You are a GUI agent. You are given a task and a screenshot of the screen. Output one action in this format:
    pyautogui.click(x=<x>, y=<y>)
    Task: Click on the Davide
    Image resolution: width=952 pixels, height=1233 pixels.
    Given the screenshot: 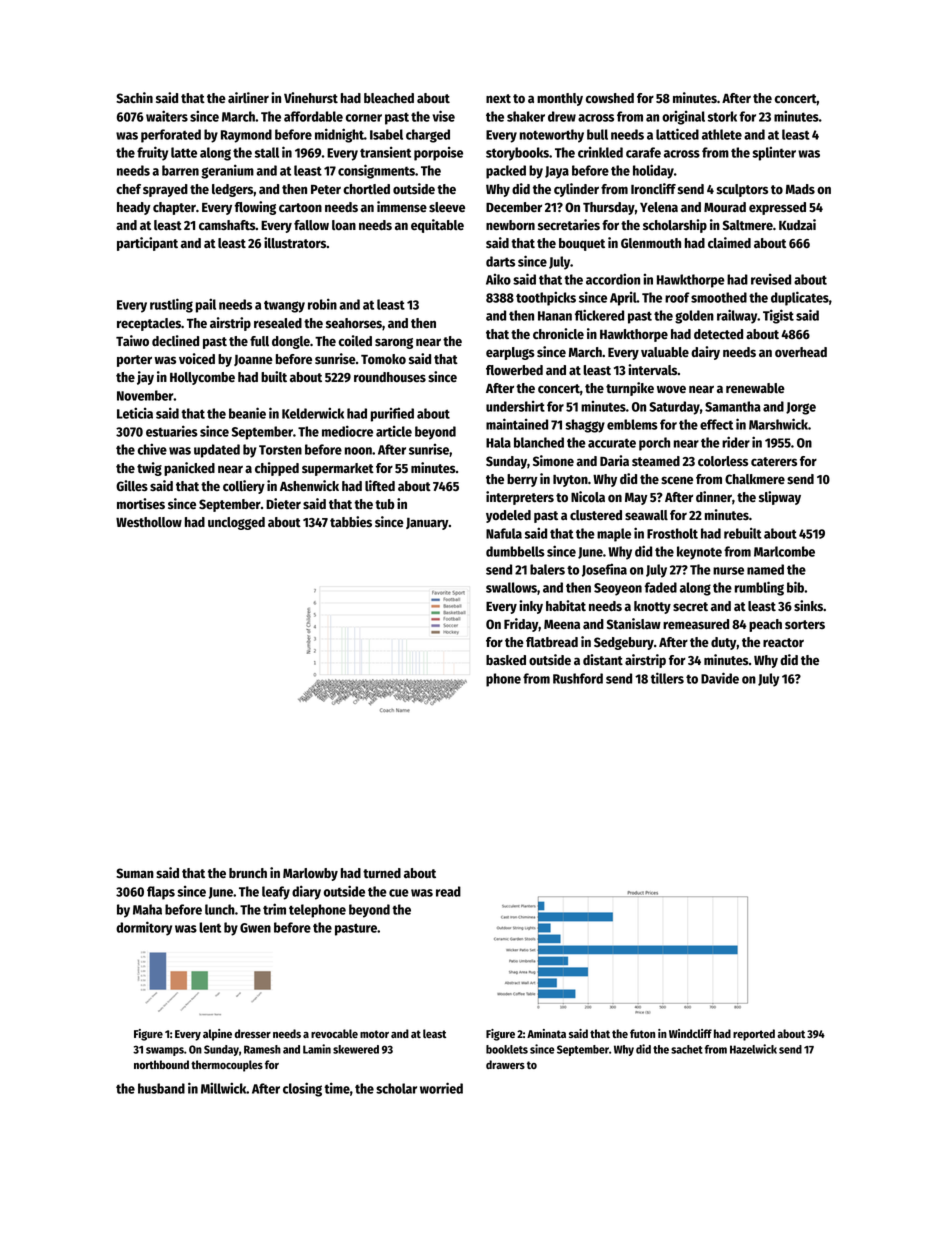 What is the action you would take?
    pyautogui.click(x=720, y=678)
